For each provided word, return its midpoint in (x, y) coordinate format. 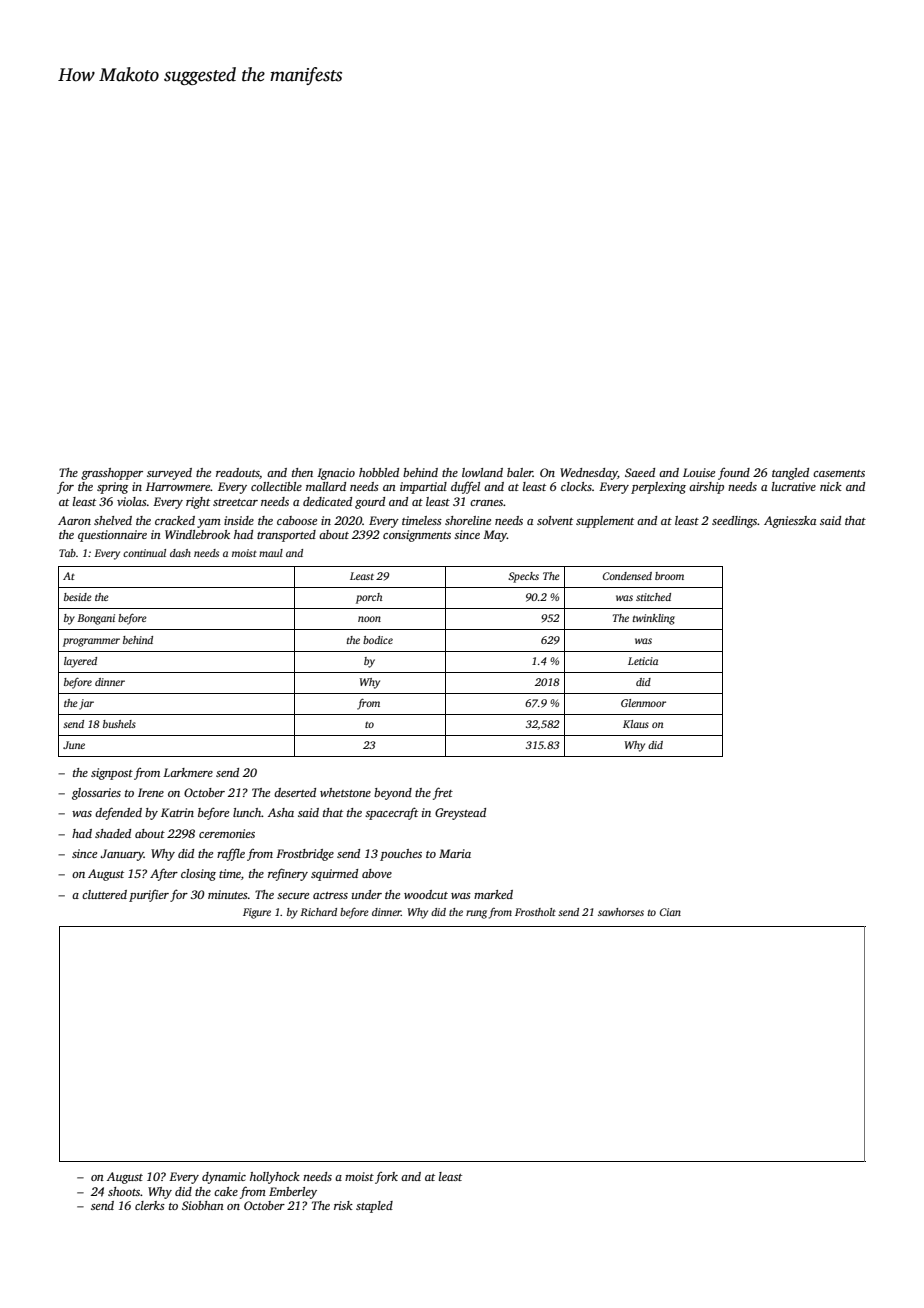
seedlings (735, 522)
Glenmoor (643, 703)
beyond (393, 794)
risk (343, 1205)
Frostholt (535, 912)
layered (80, 662)
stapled (374, 1207)
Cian (670, 912)
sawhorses (621, 912)
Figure (257, 913)
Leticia (643, 661)
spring (112, 488)
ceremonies (227, 833)
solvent (555, 520)
